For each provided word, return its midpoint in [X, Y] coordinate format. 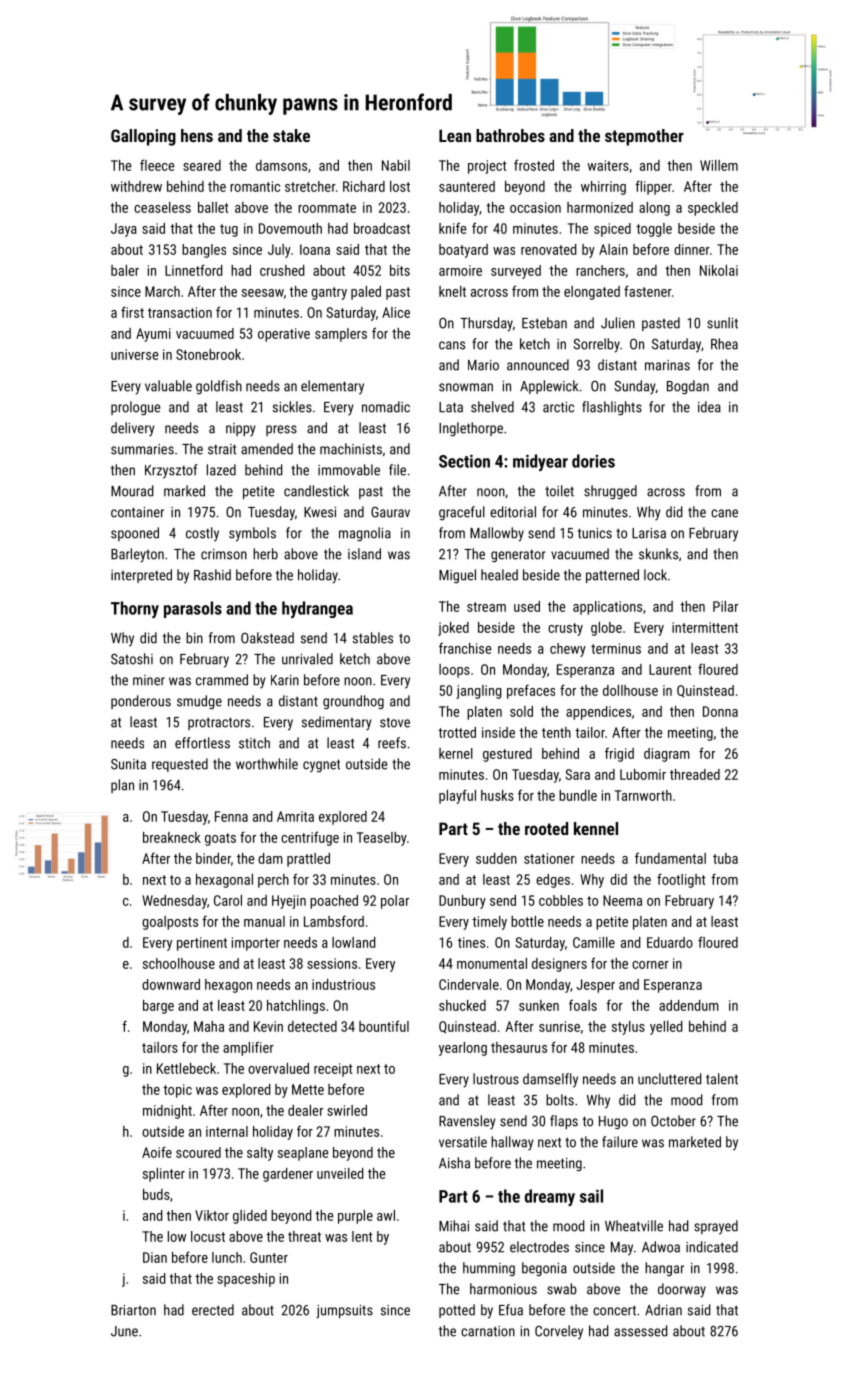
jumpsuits [344, 1312]
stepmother [644, 137]
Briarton [133, 1310]
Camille [594, 942]
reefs [392, 743]
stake [291, 135]
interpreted [141, 576]
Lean [455, 135]
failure [620, 1142]
